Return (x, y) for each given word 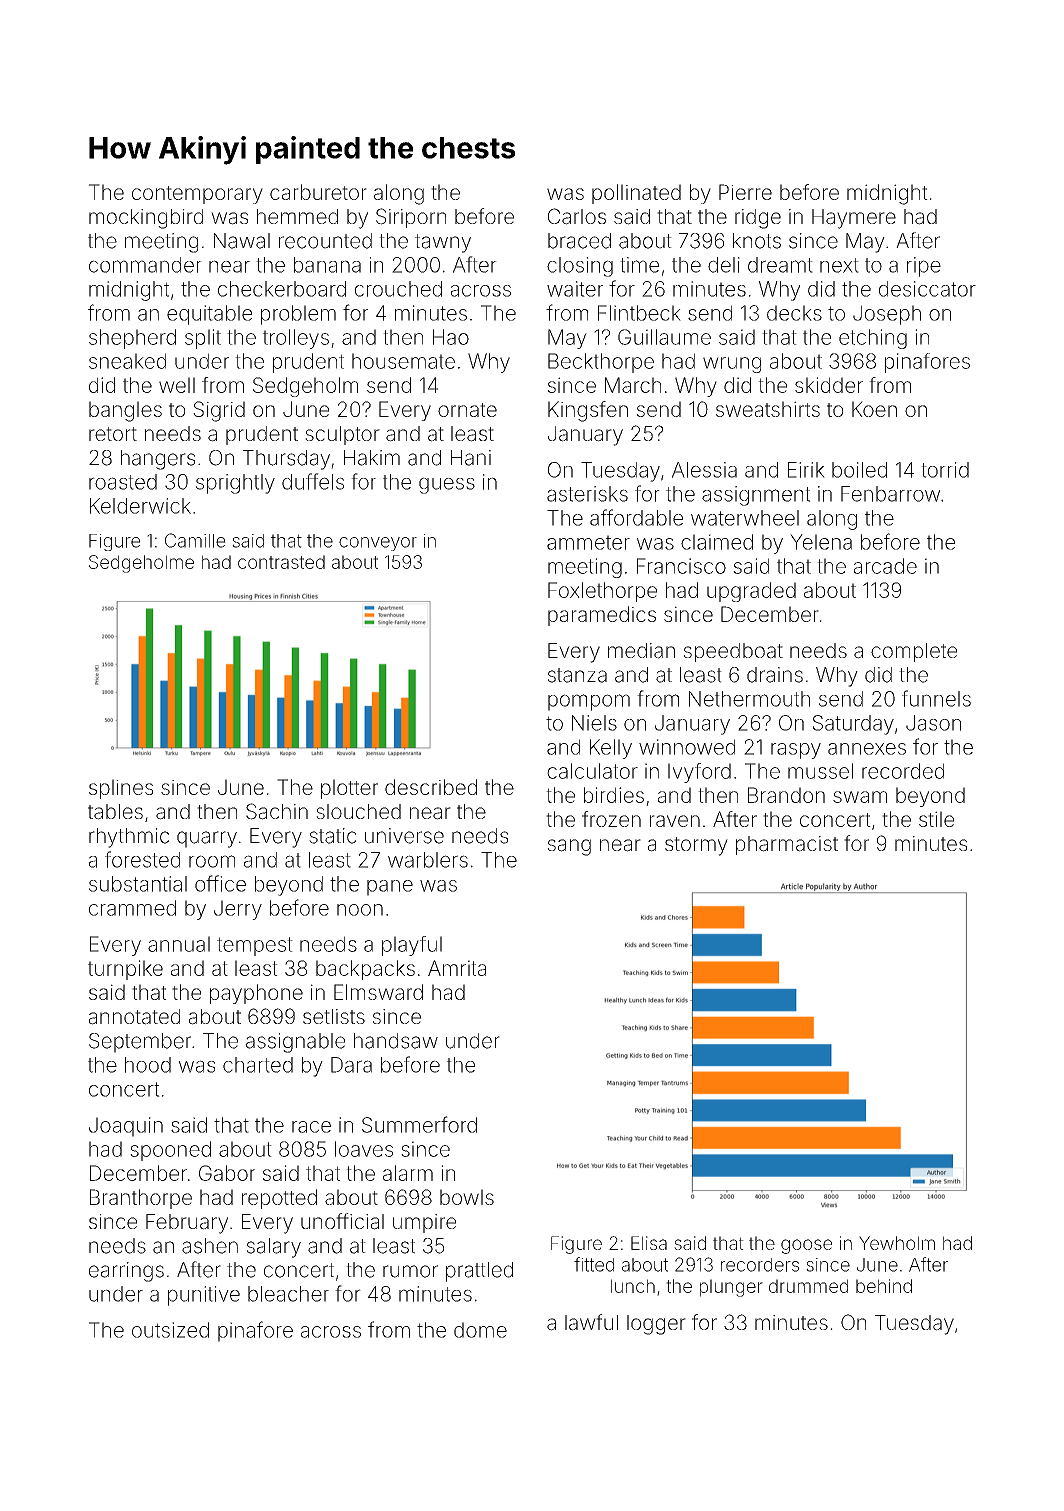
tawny (443, 243)
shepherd (132, 339)
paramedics (602, 616)
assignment (756, 496)
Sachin (277, 811)
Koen (874, 409)
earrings (126, 1272)
